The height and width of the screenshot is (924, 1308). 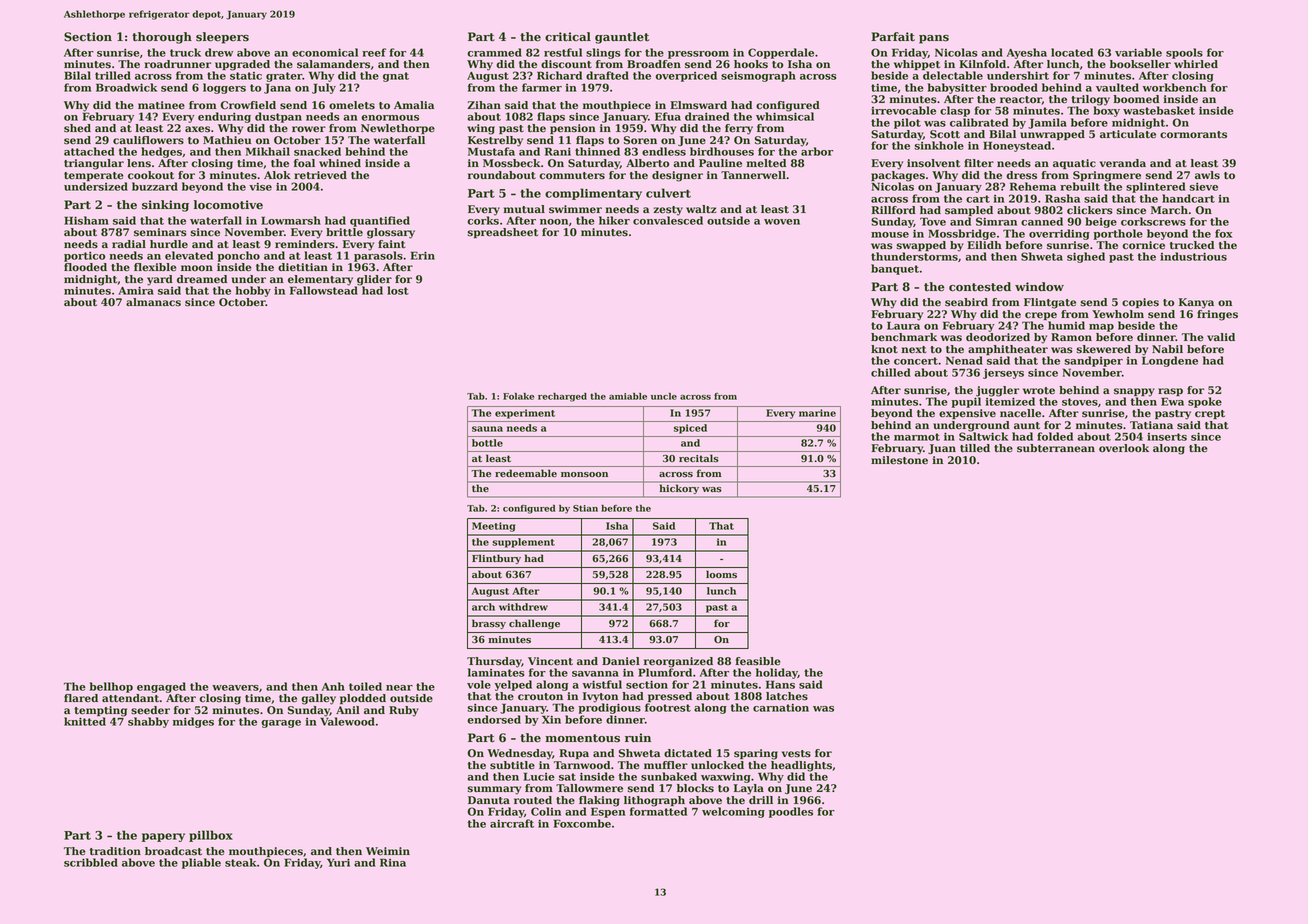 I want to click on brassy, so click(x=489, y=624).
